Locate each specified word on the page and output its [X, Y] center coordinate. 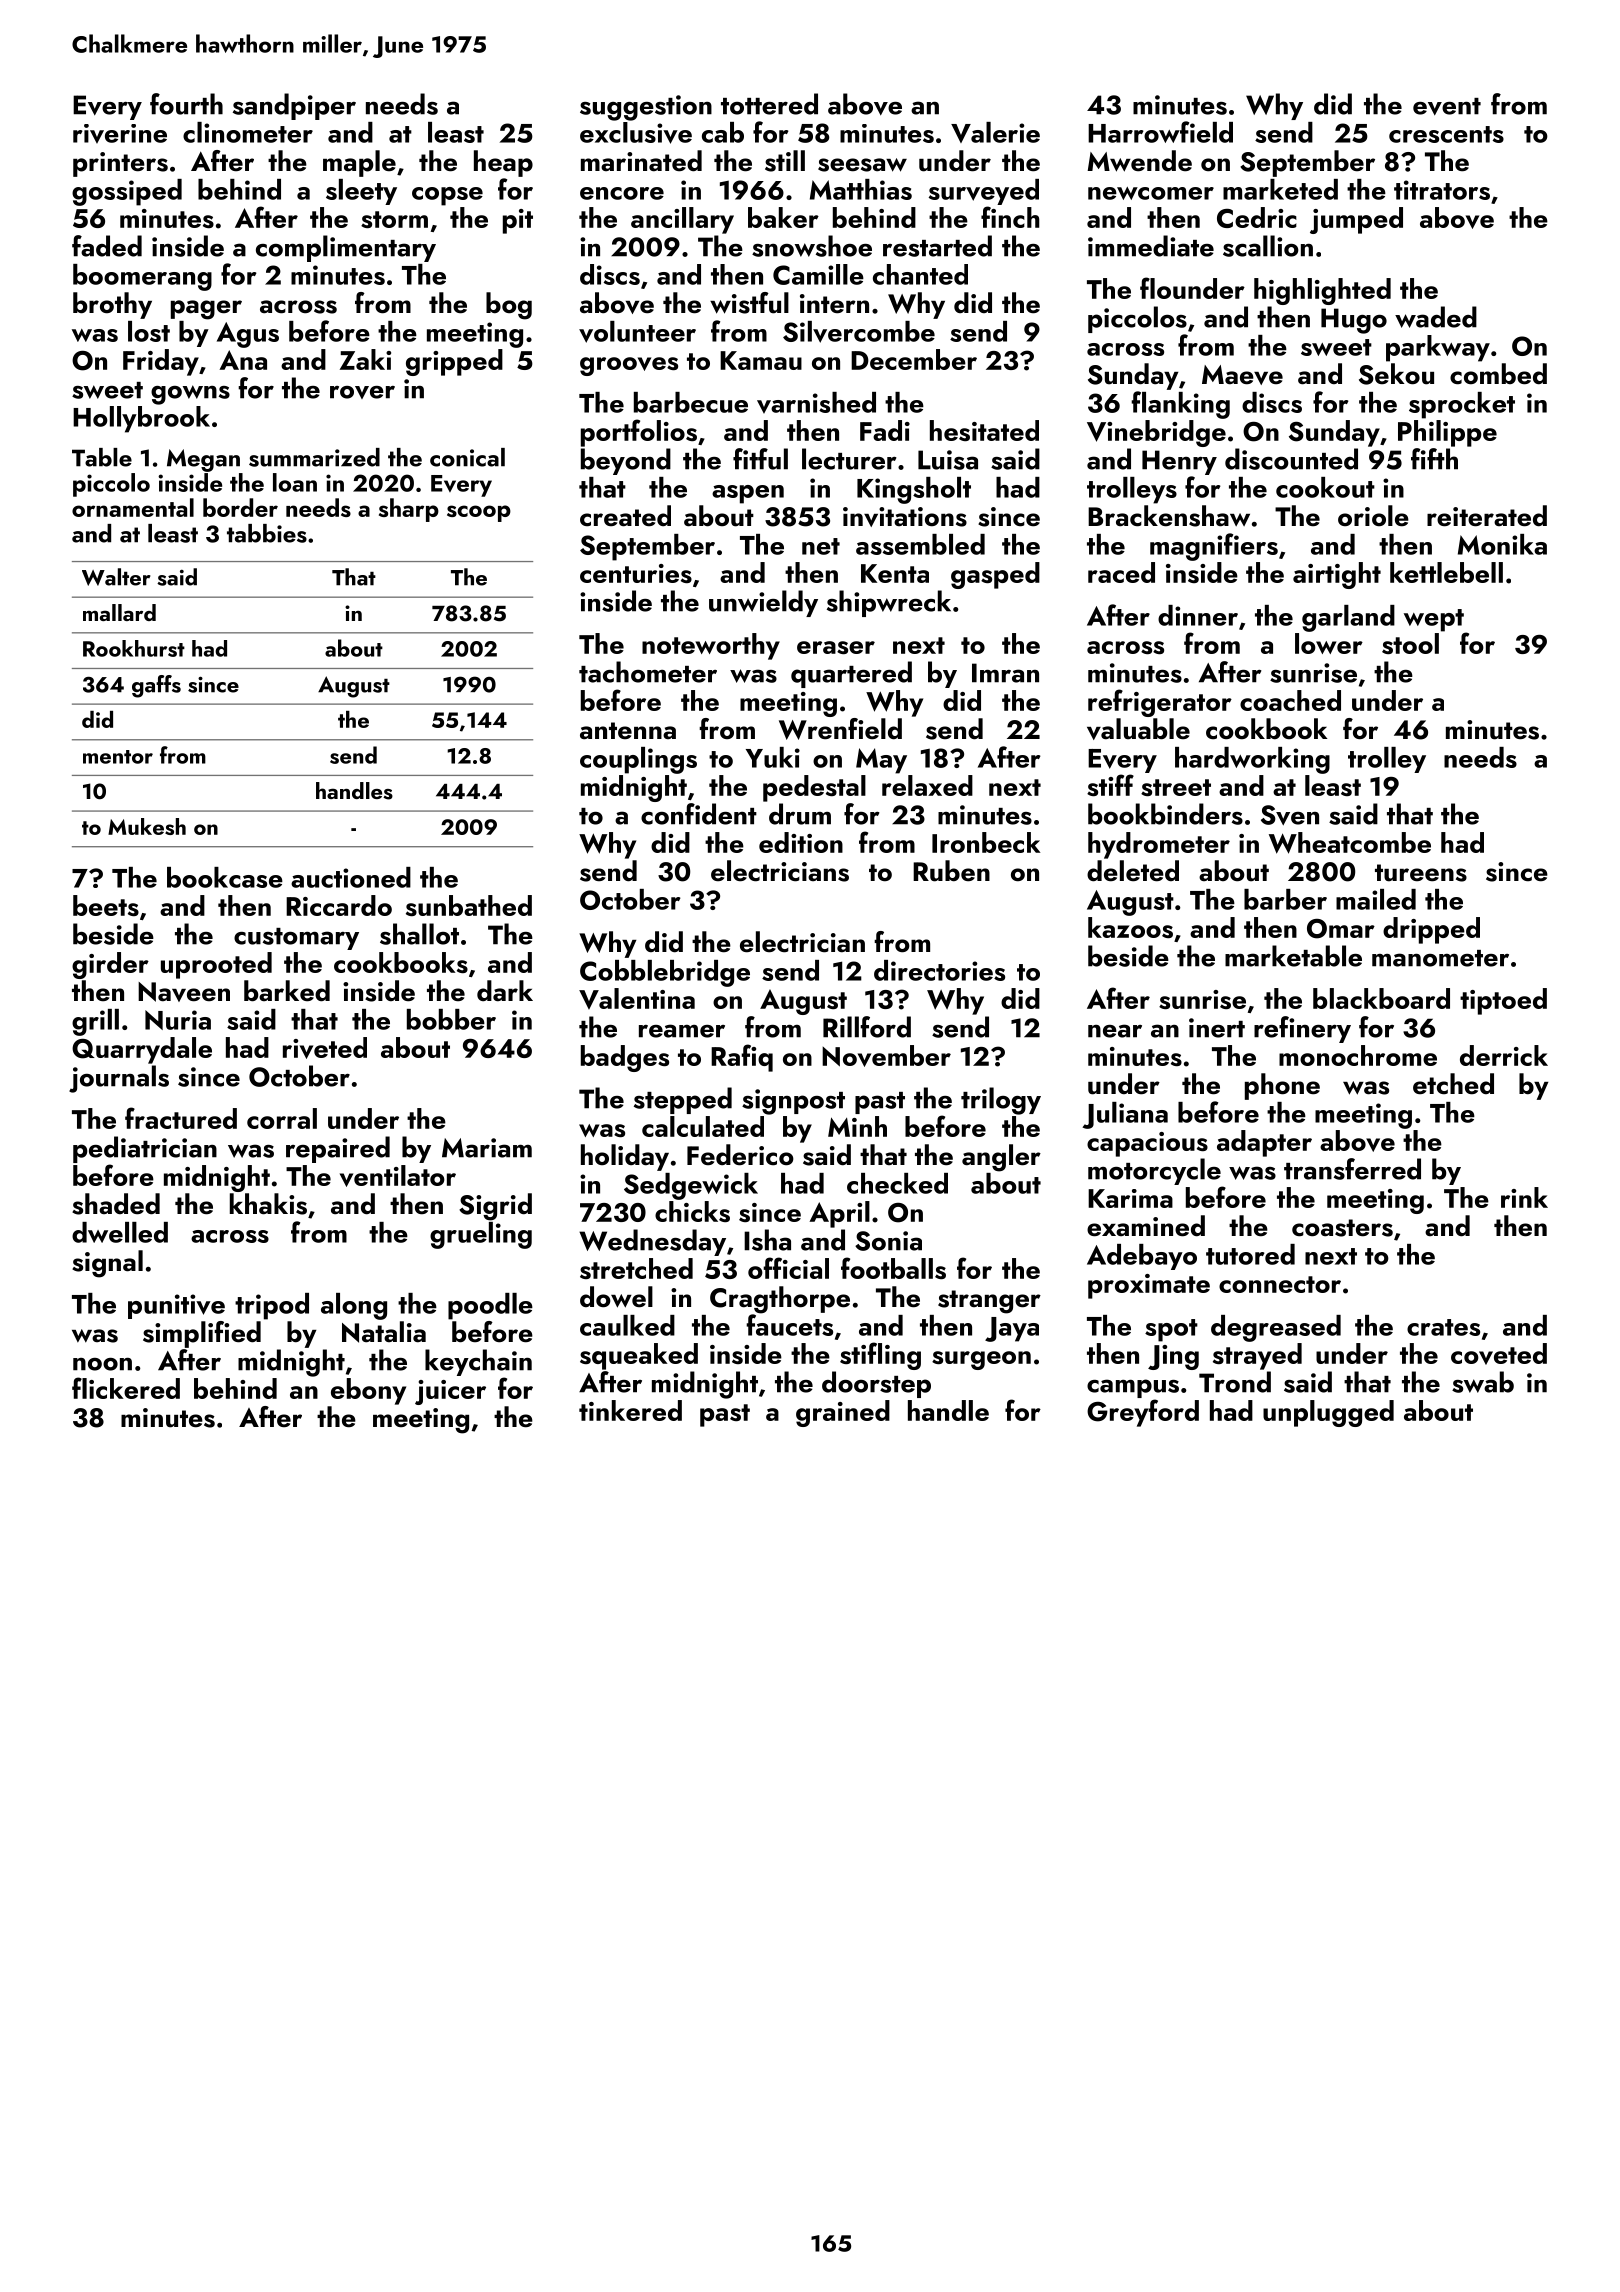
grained [843, 1413]
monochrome [1358, 1055]
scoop [479, 513]
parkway [1438, 348]
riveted [325, 1048]
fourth [186, 104]
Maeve [1242, 375]
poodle [490, 1306]
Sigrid [495, 1207]
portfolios [639, 433]
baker [783, 217]
